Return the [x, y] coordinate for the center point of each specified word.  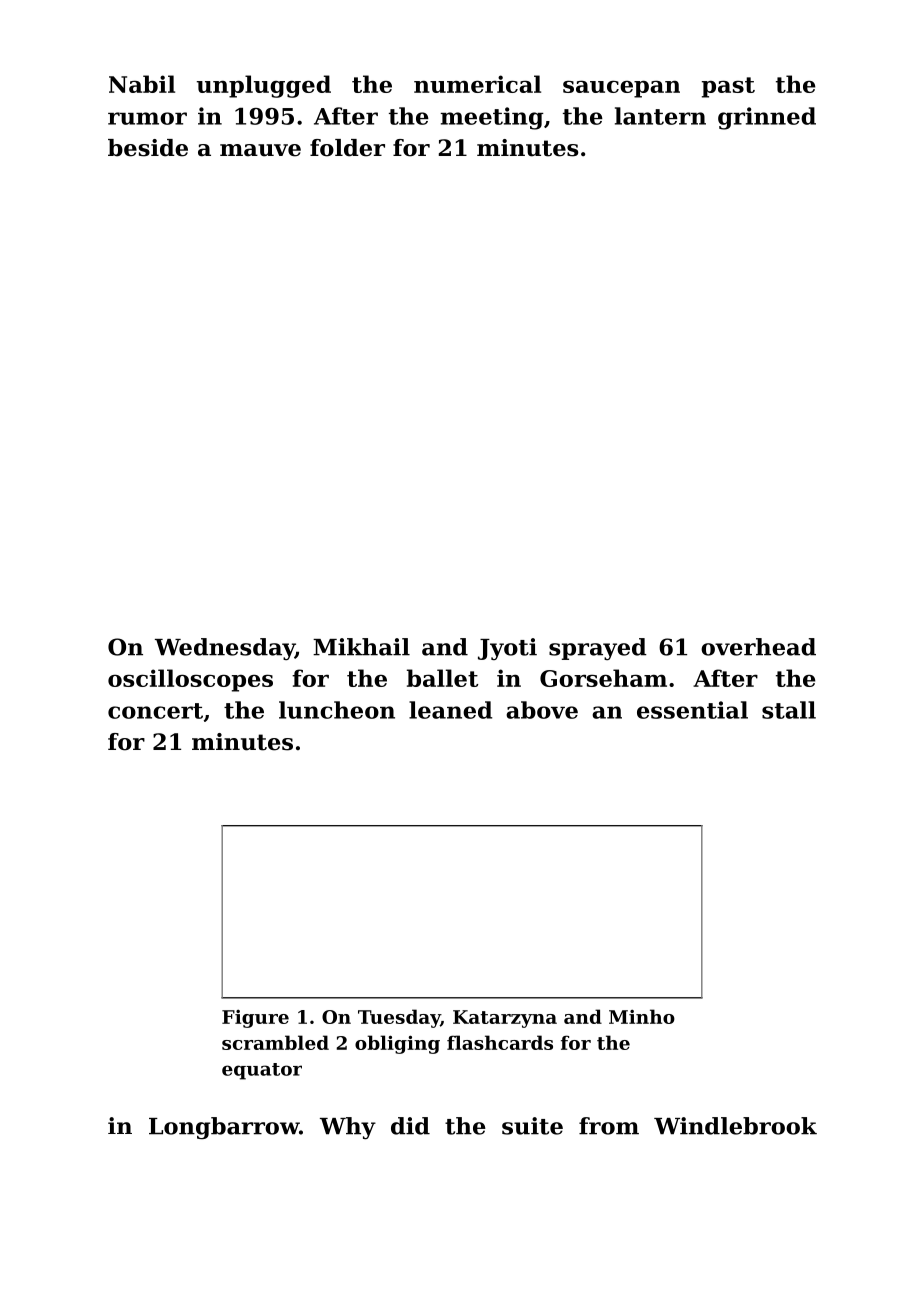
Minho [642, 1016]
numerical [477, 84]
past [728, 87]
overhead [758, 647]
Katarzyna [505, 1019]
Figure [255, 1019]
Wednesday [225, 649]
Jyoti [507, 649]
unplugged [264, 86]
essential [692, 710]
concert [155, 711]
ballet [442, 678]
